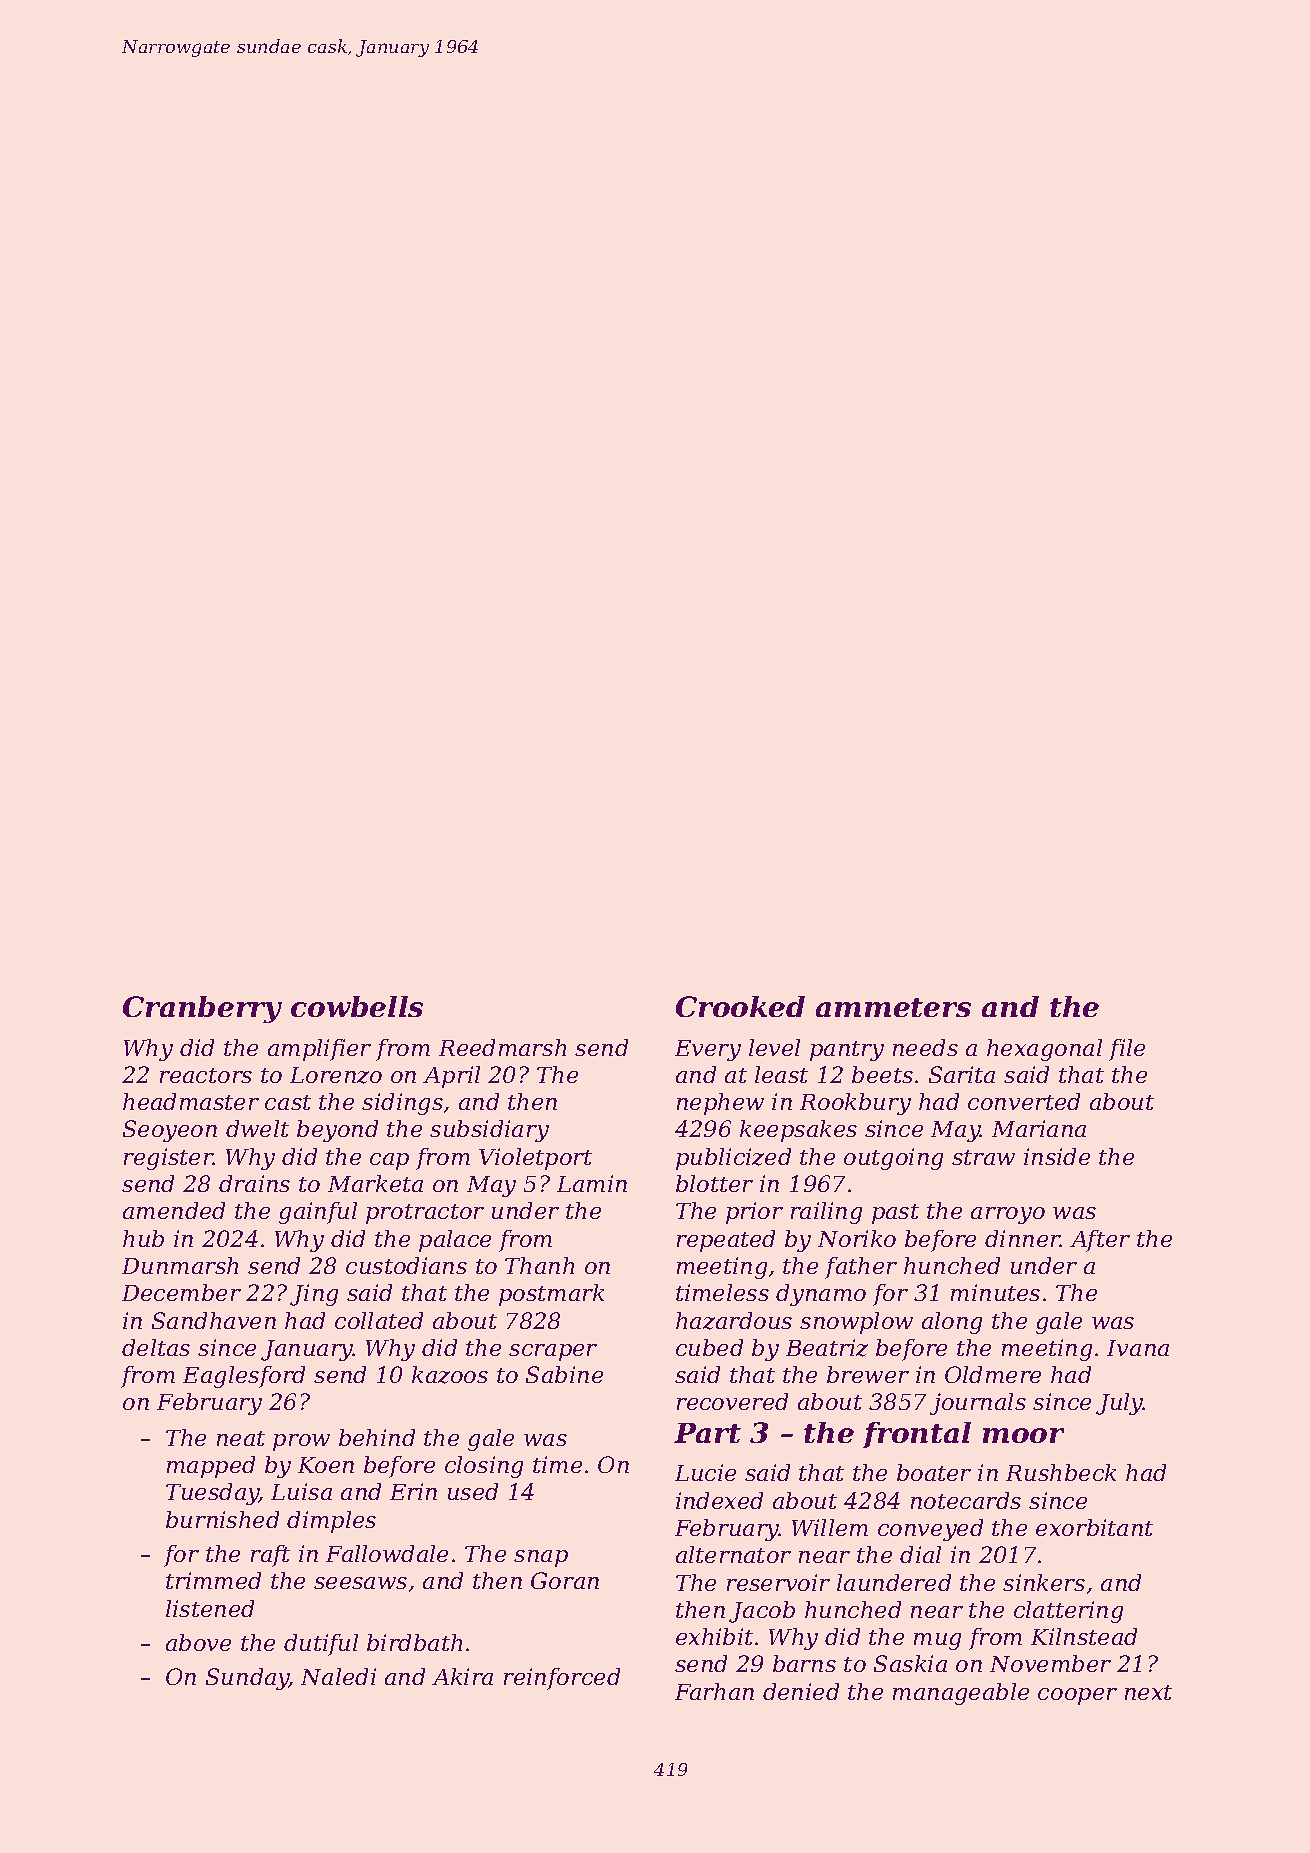 The image size is (1310, 1853). What do you see at coordinates (740, 1006) in the screenshot?
I see `Crooked` at bounding box center [740, 1006].
